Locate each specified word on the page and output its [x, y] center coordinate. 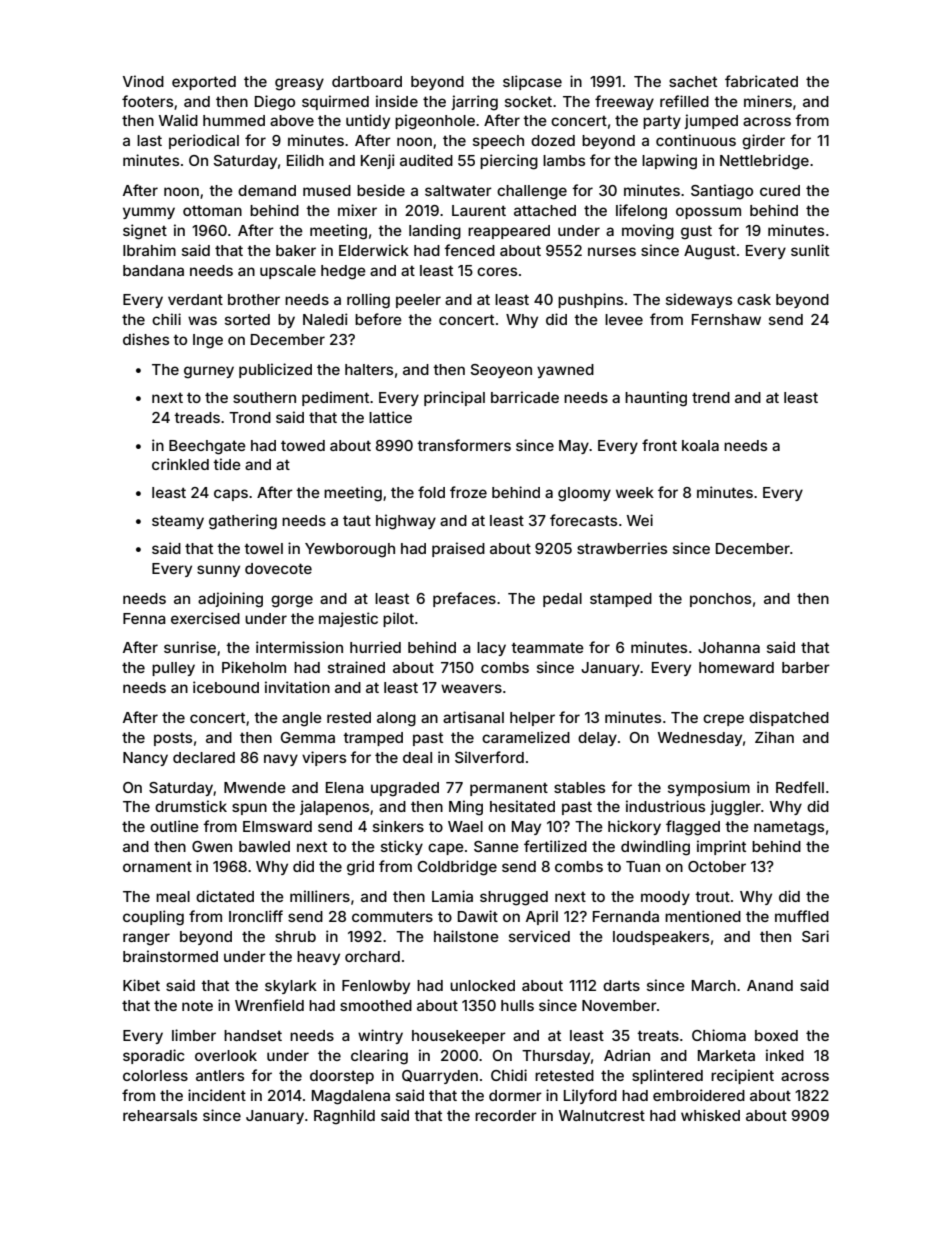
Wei [640, 520]
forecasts [583, 520]
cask [754, 299]
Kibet [141, 985]
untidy [368, 121]
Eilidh [305, 160]
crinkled [180, 464]
